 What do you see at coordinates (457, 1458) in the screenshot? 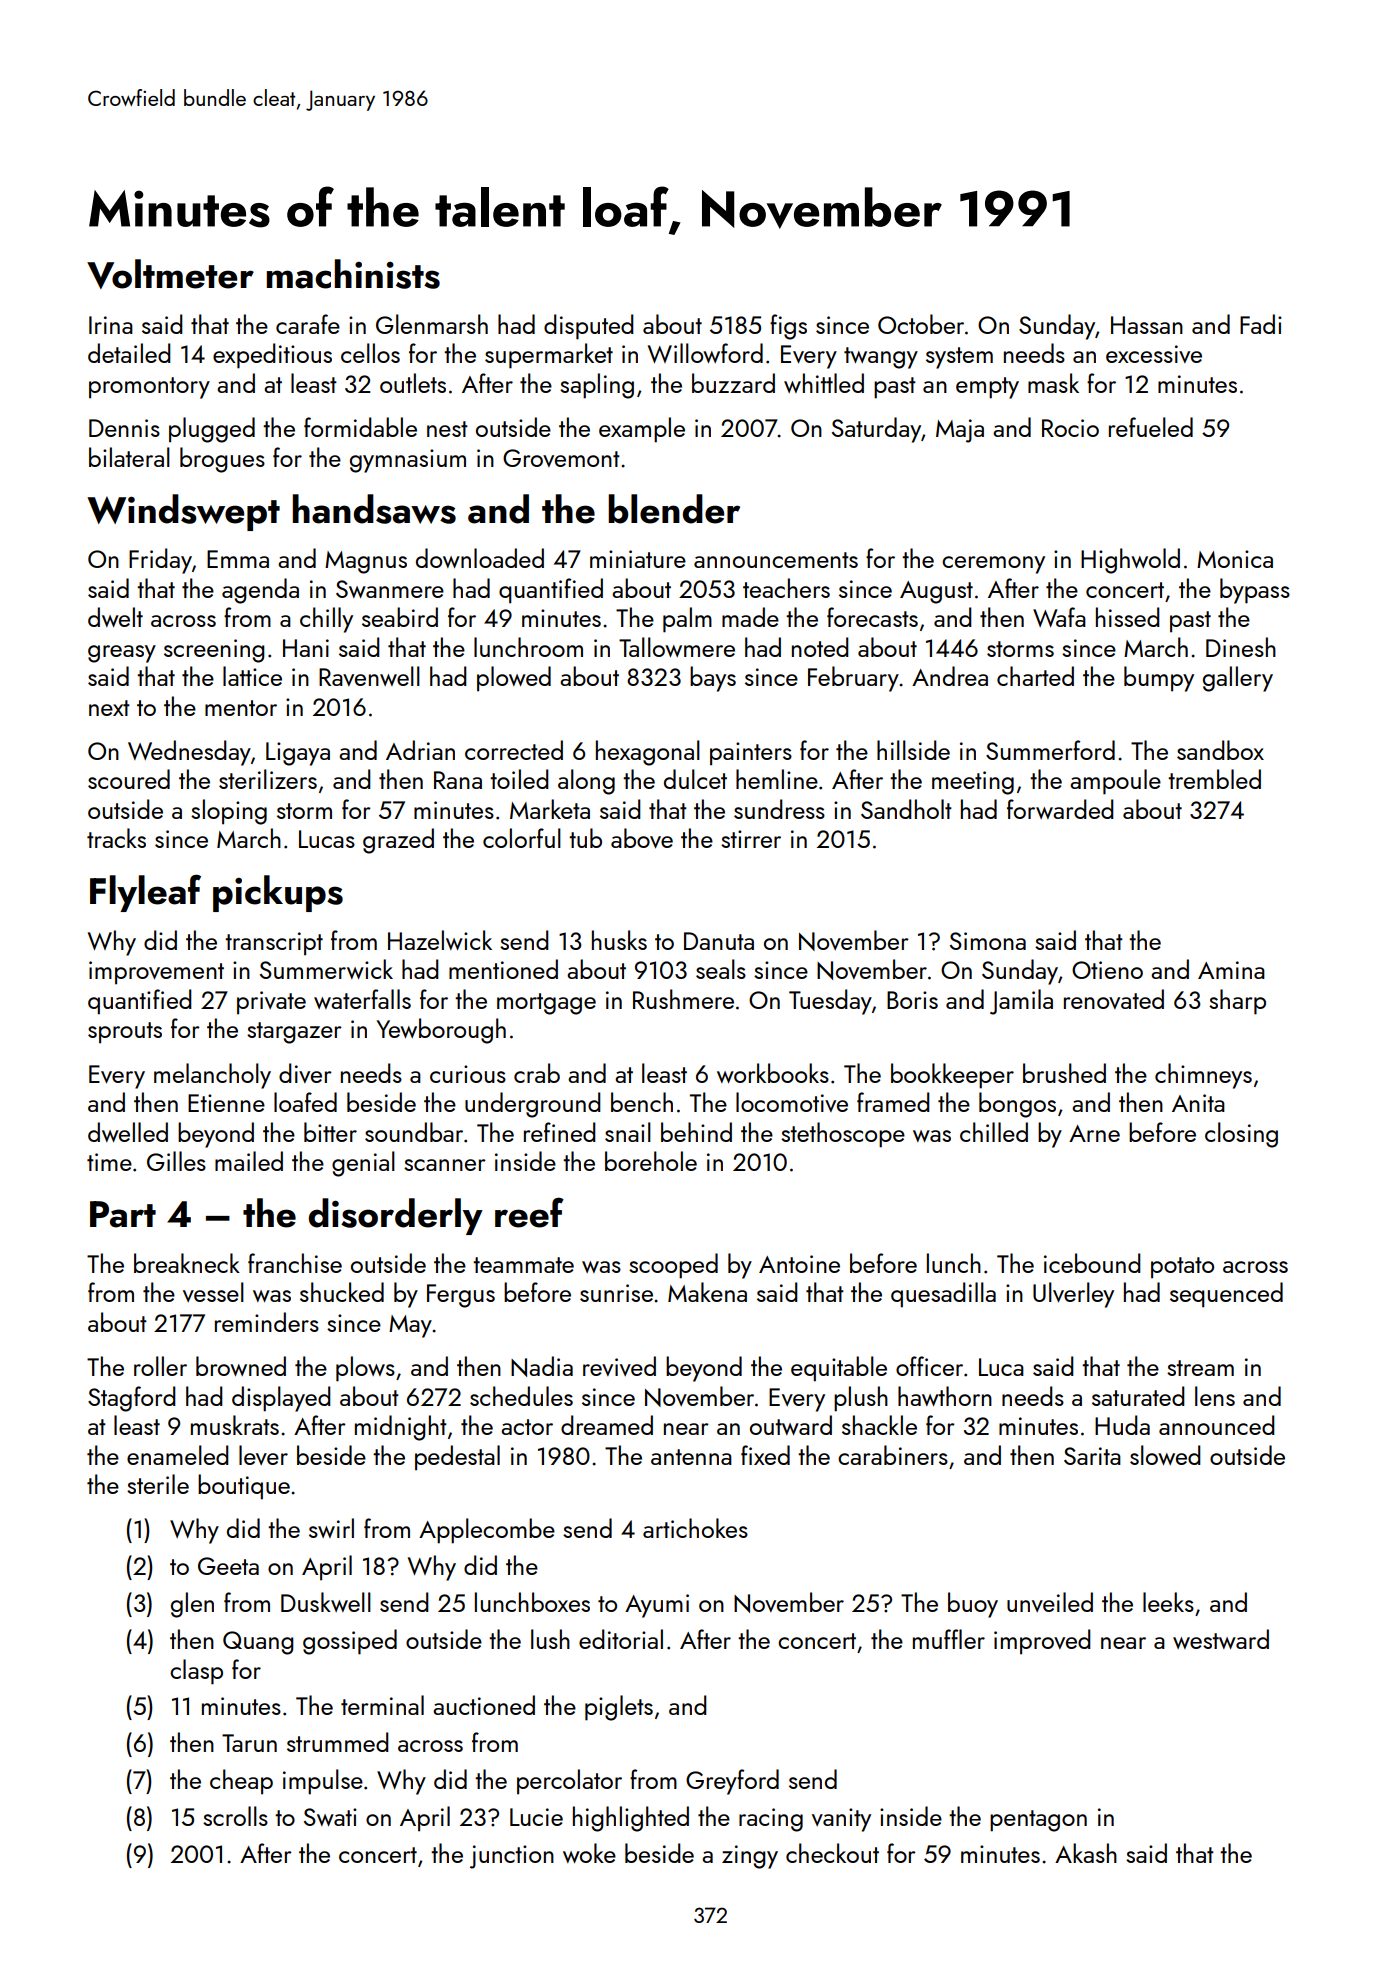
I see `pedestal` at bounding box center [457, 1458].
